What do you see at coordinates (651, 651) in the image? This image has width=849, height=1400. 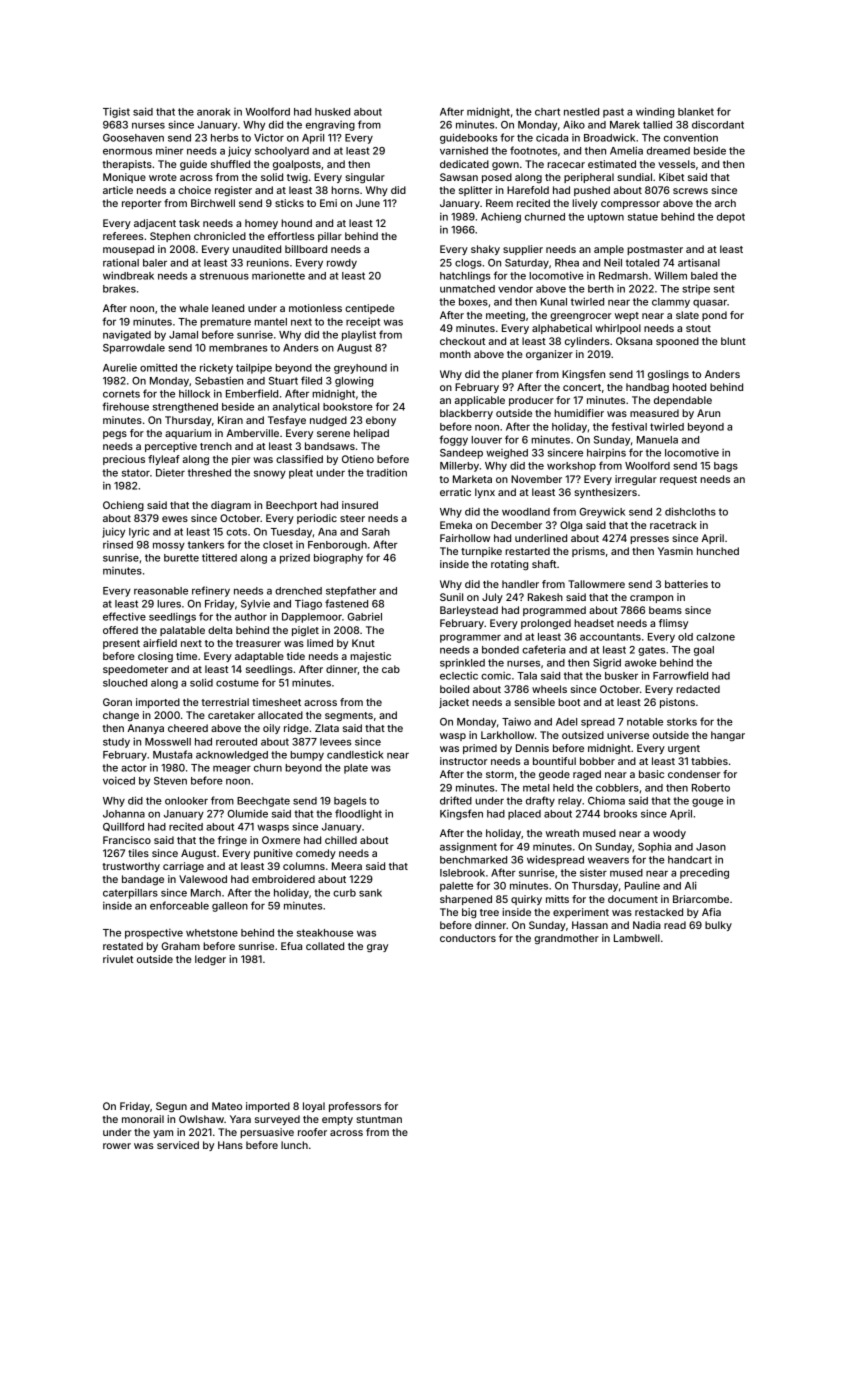 I see `gates` at bounding box center [651, 651].
